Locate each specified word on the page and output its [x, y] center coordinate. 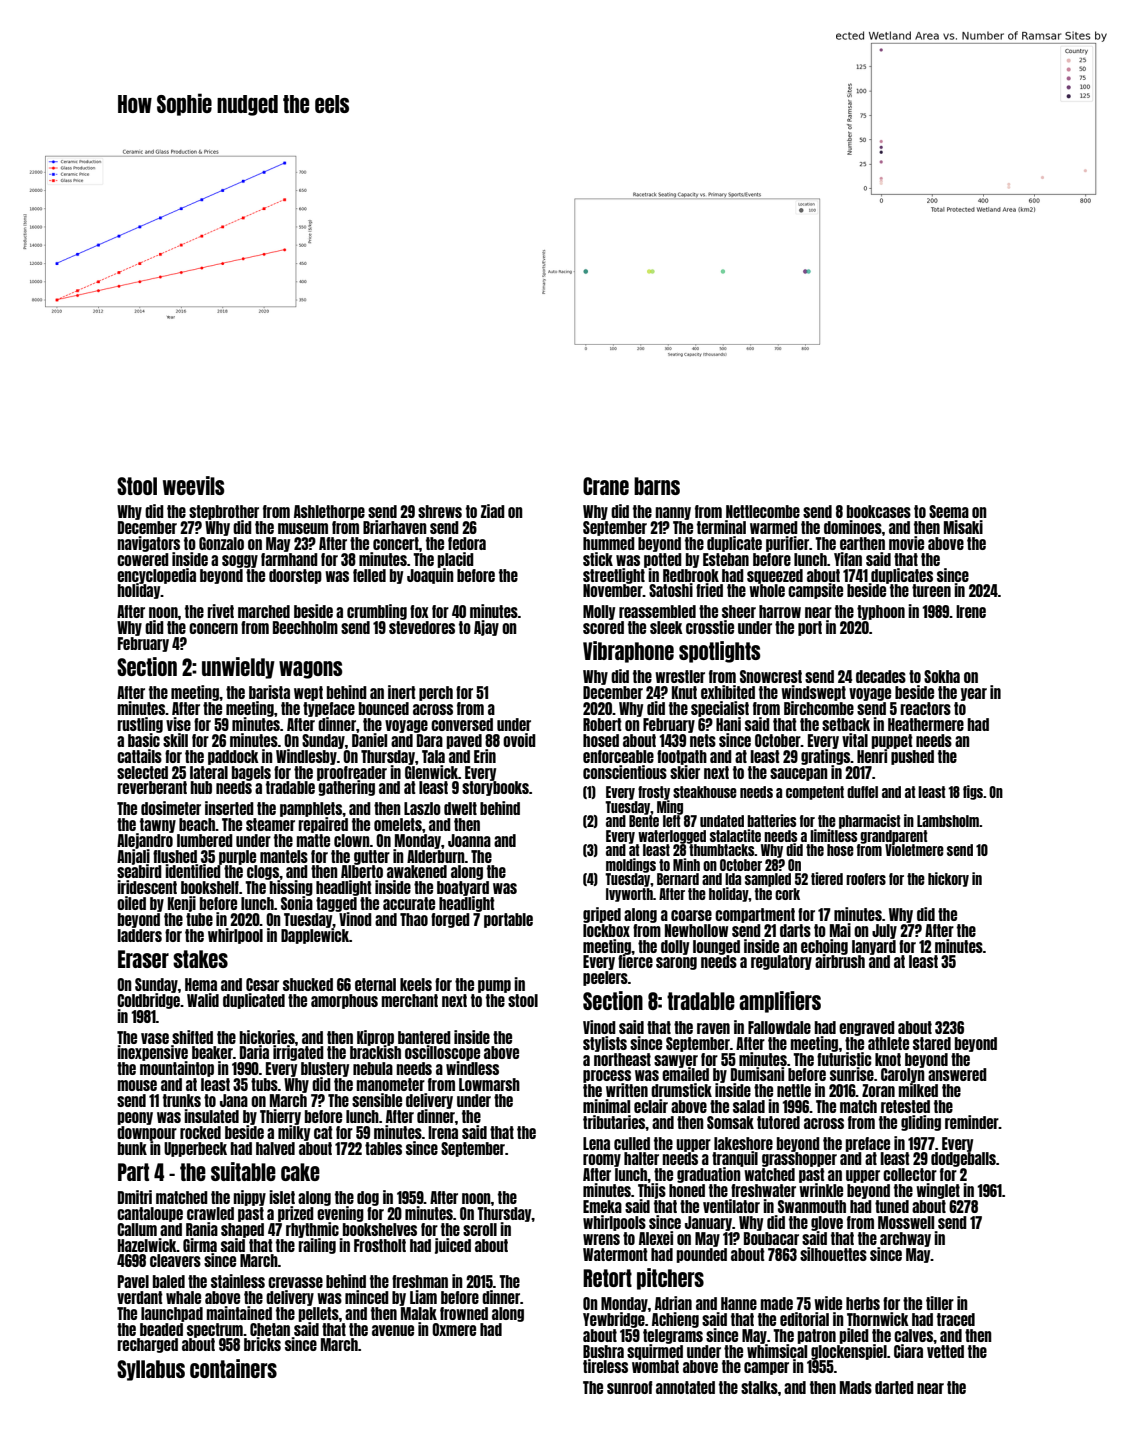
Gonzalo [221, 543]
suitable [243, 1171]
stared [932, 1043]
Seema [949, 511]
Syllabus [151, 1370]
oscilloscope [442, 1053]
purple [237, 857]
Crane [606, 486]
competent [815, 793]
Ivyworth [629, 895]
